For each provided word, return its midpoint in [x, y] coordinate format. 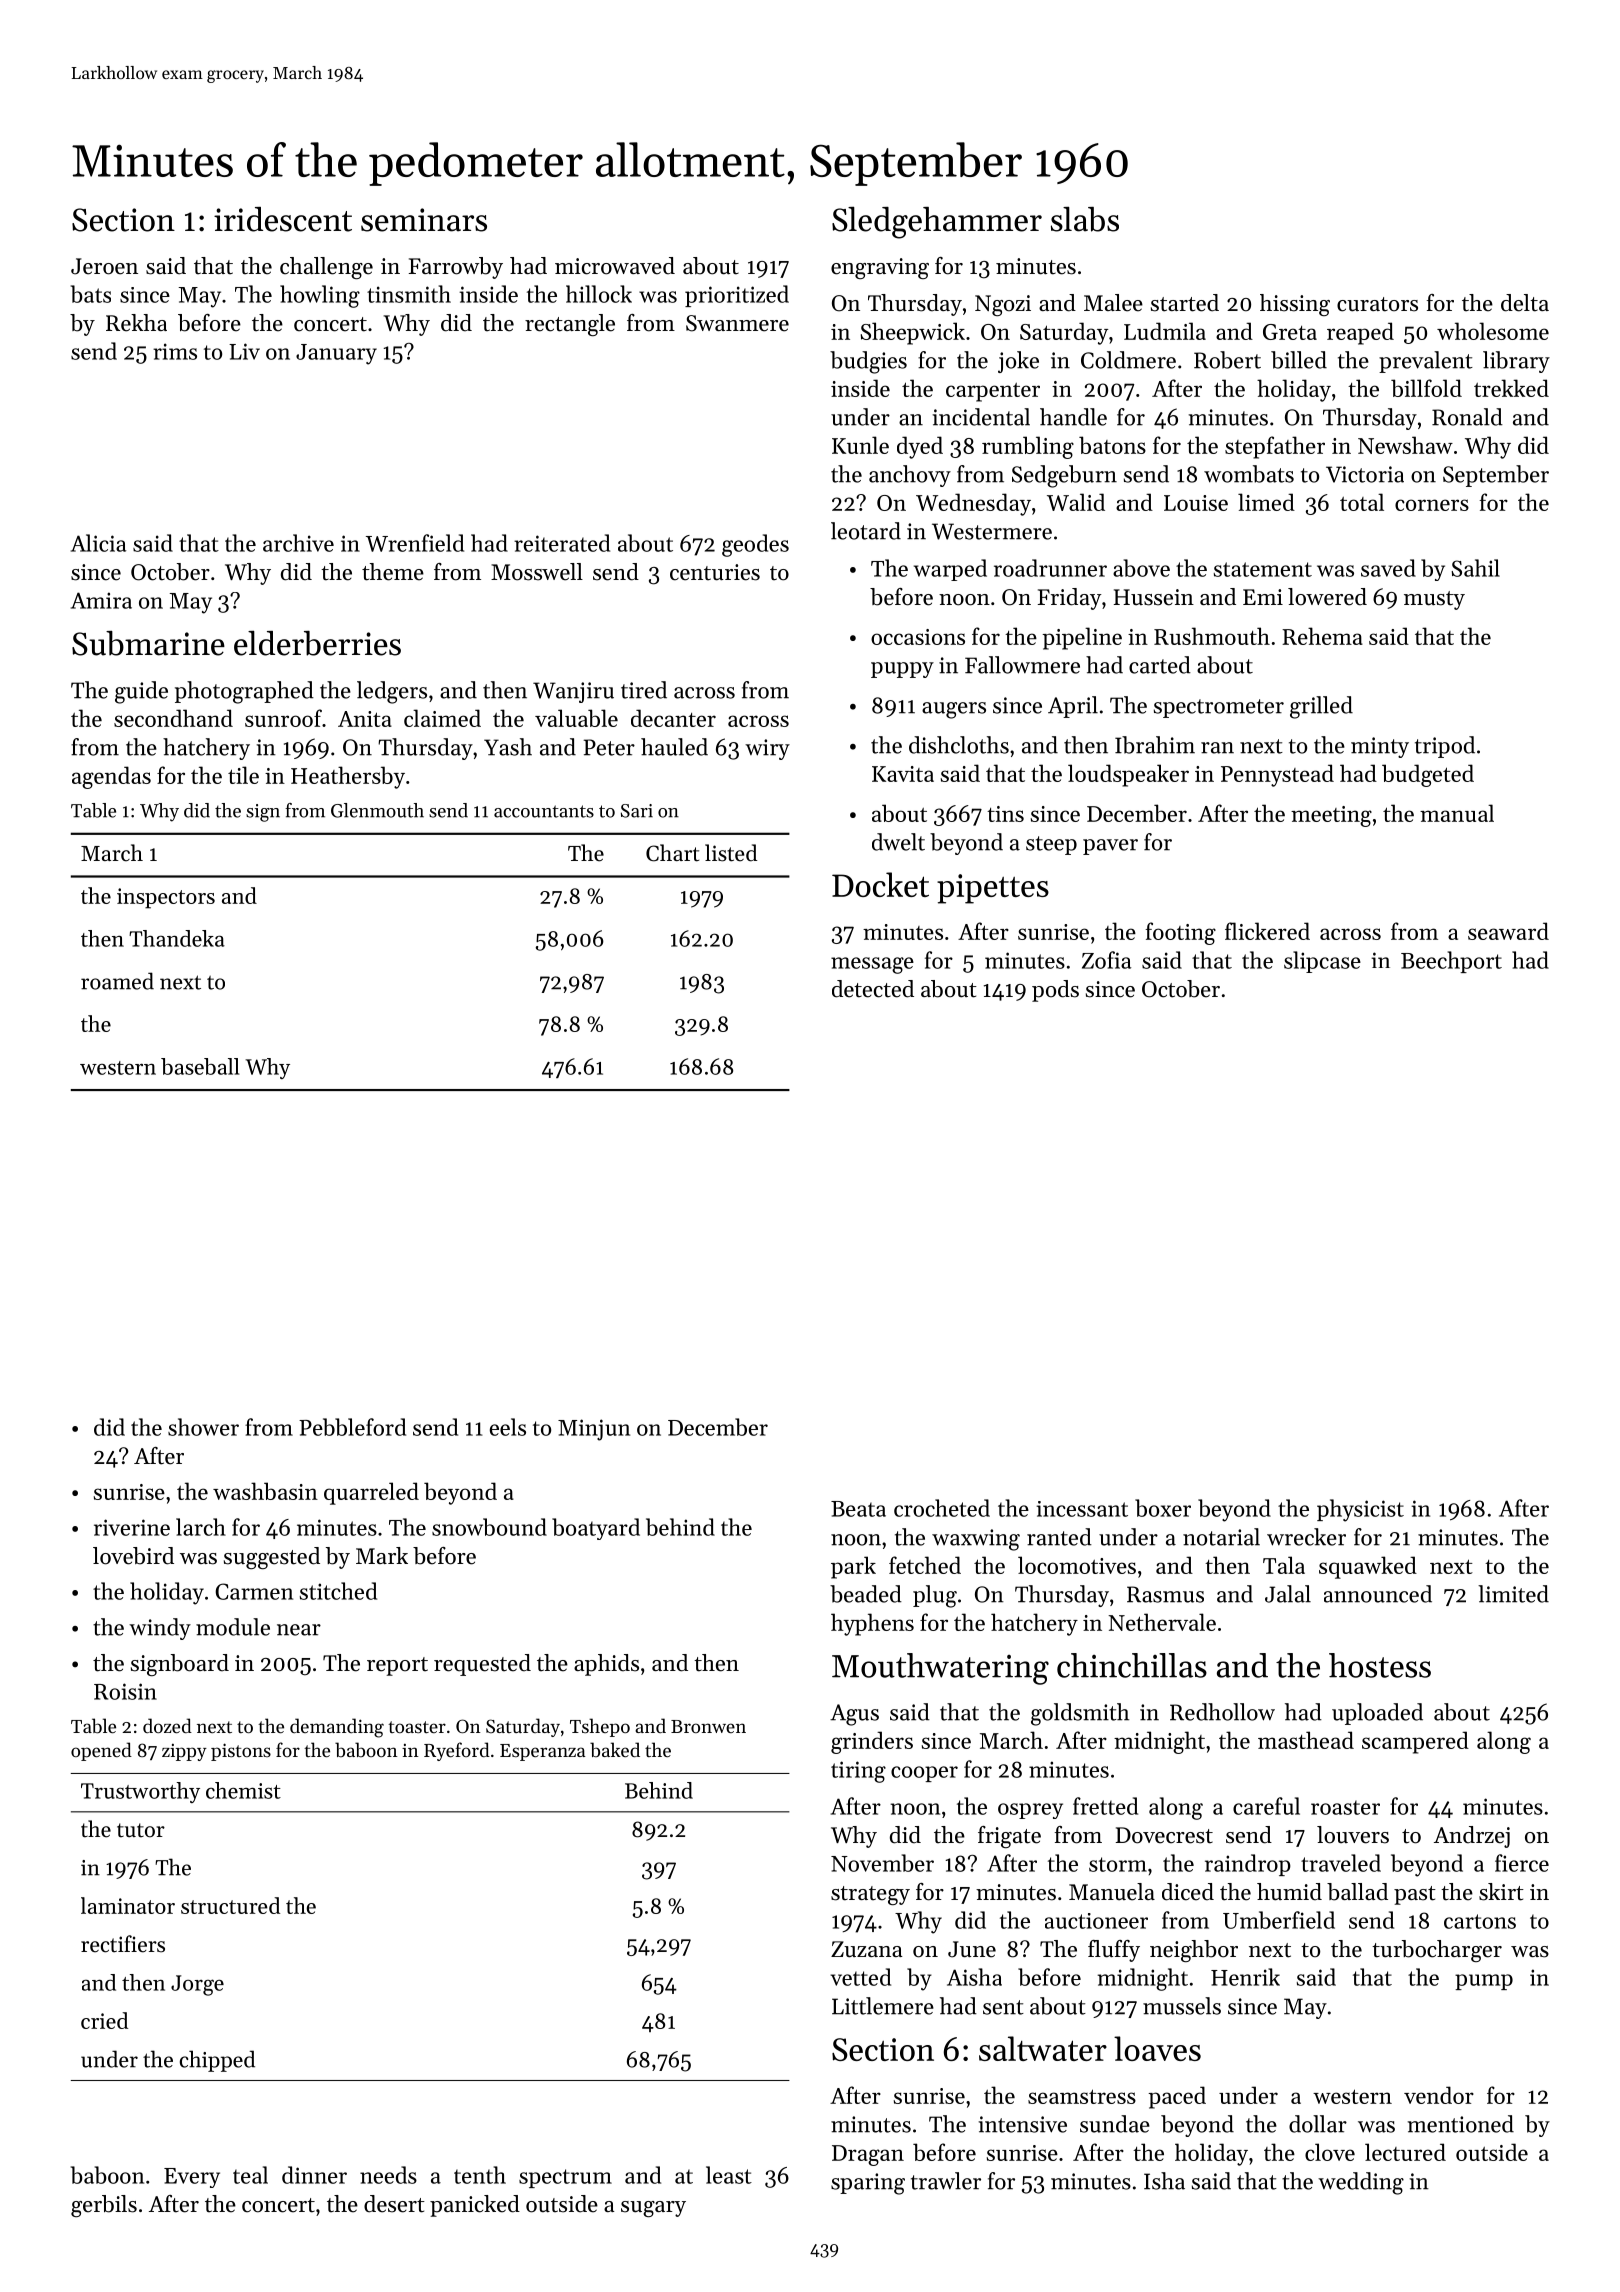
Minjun [594, 1430]
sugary [653, 2209]
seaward [1508, 931]
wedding [1361, 2183]
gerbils [104, 2206]
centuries [715, 572]
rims [175, 351]
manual [1457, 813]
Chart [672, 853]
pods [1055, 991]
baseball [200, 1066]
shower [203, 1427]
